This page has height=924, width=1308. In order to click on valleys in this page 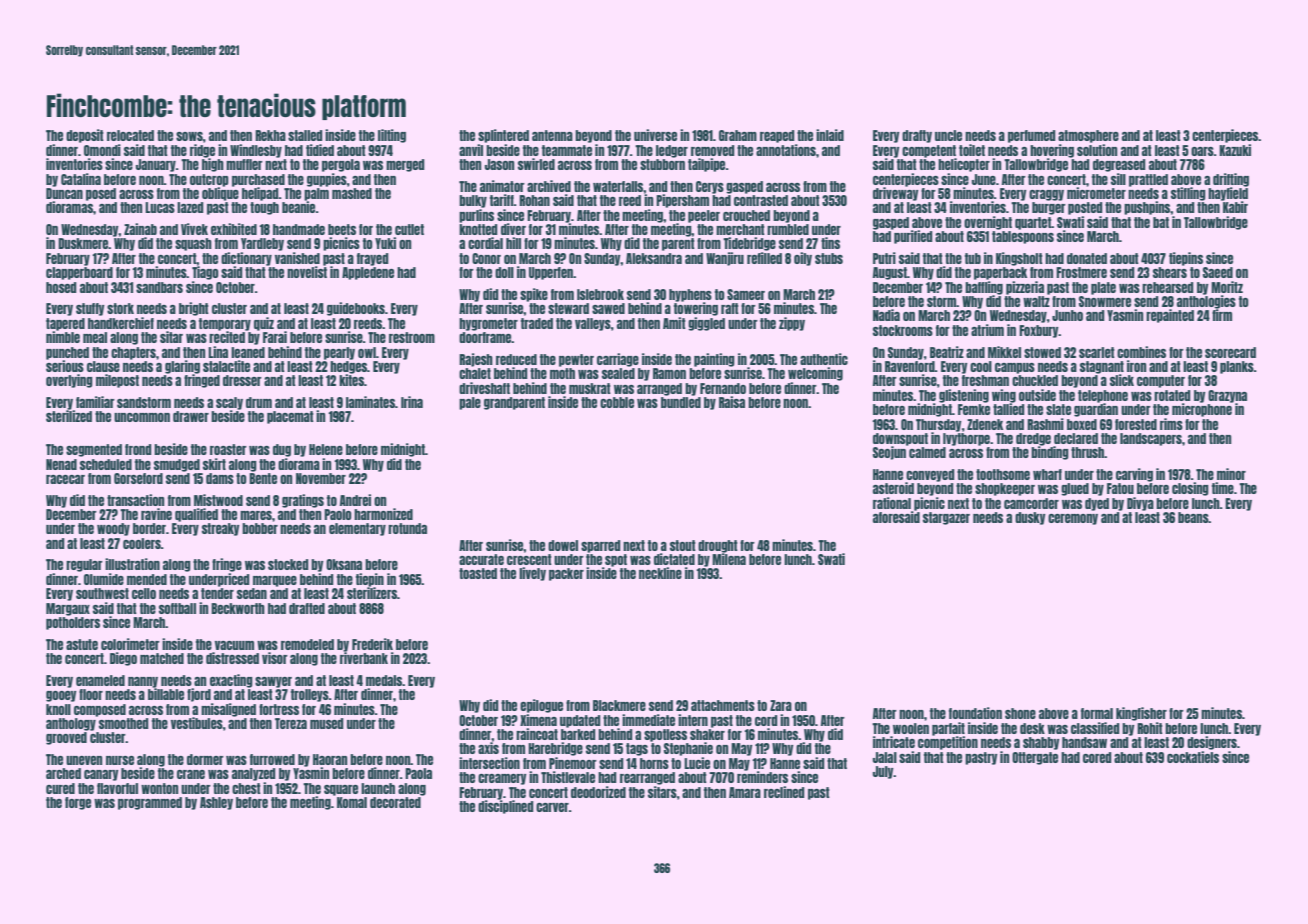, I will do `click(593, 324)`.
